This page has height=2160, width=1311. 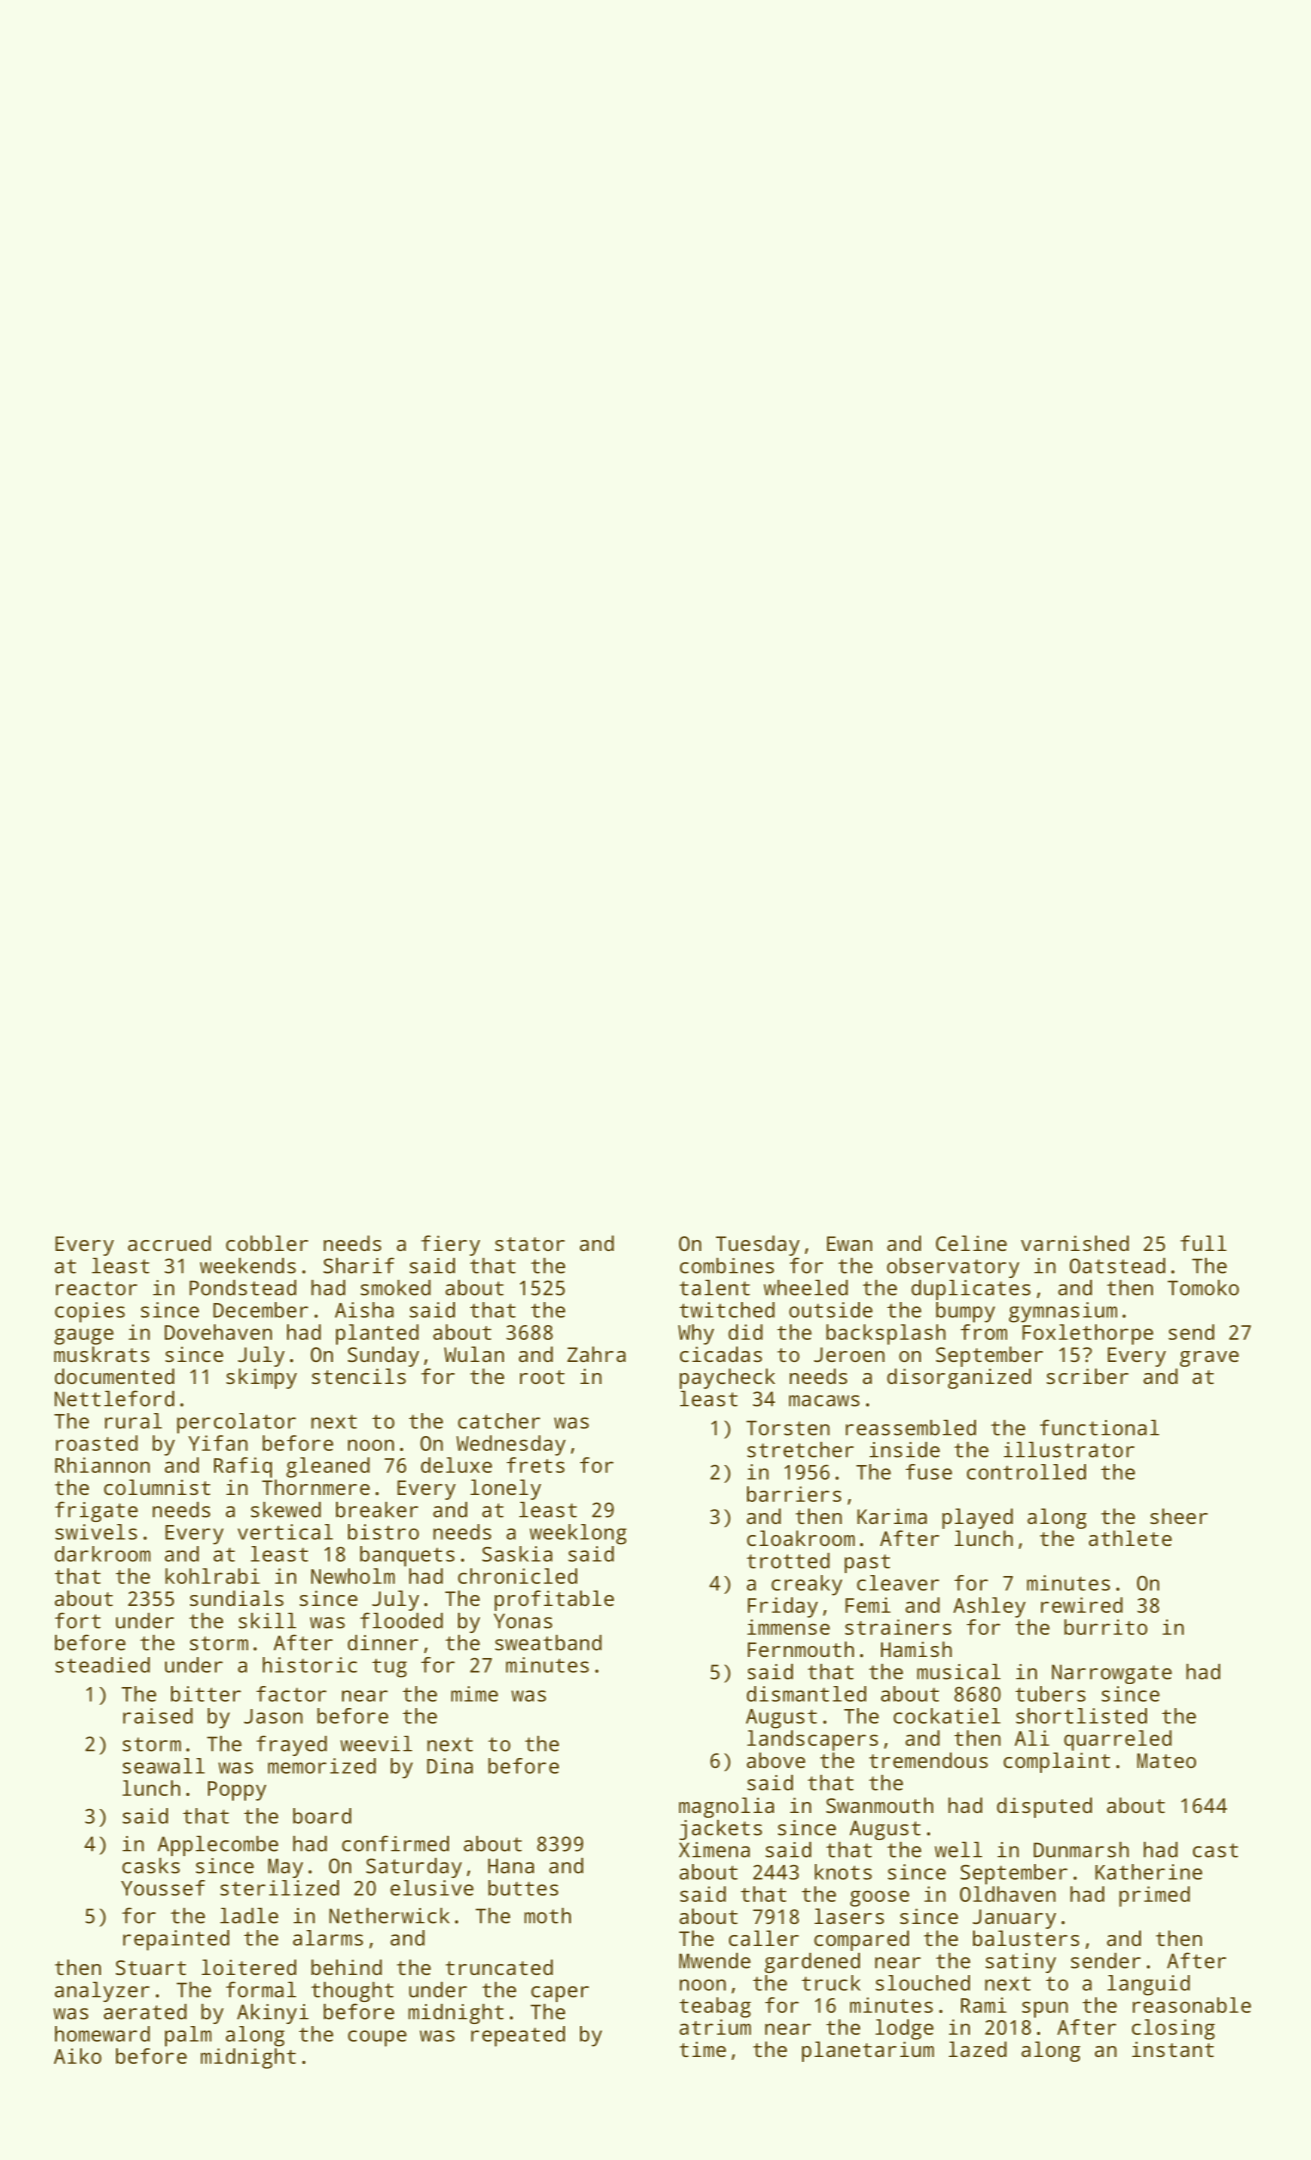 What do you see at coordinates (1112, 1674) in the page?
I see `Narrowgate` at bounding box center [1112, 1674].
